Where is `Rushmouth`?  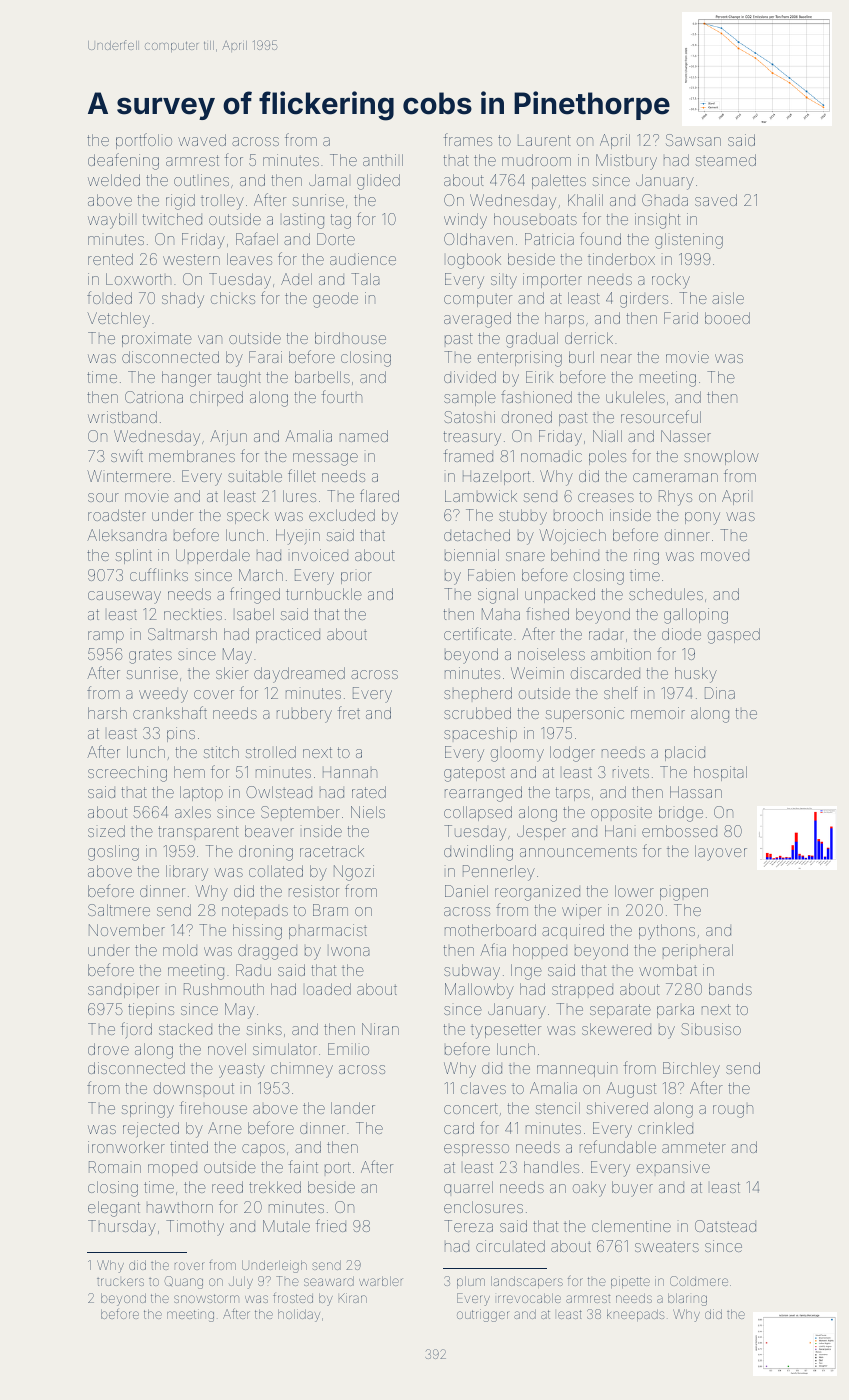 Rushmouth is located at coordinates (224, 989).
